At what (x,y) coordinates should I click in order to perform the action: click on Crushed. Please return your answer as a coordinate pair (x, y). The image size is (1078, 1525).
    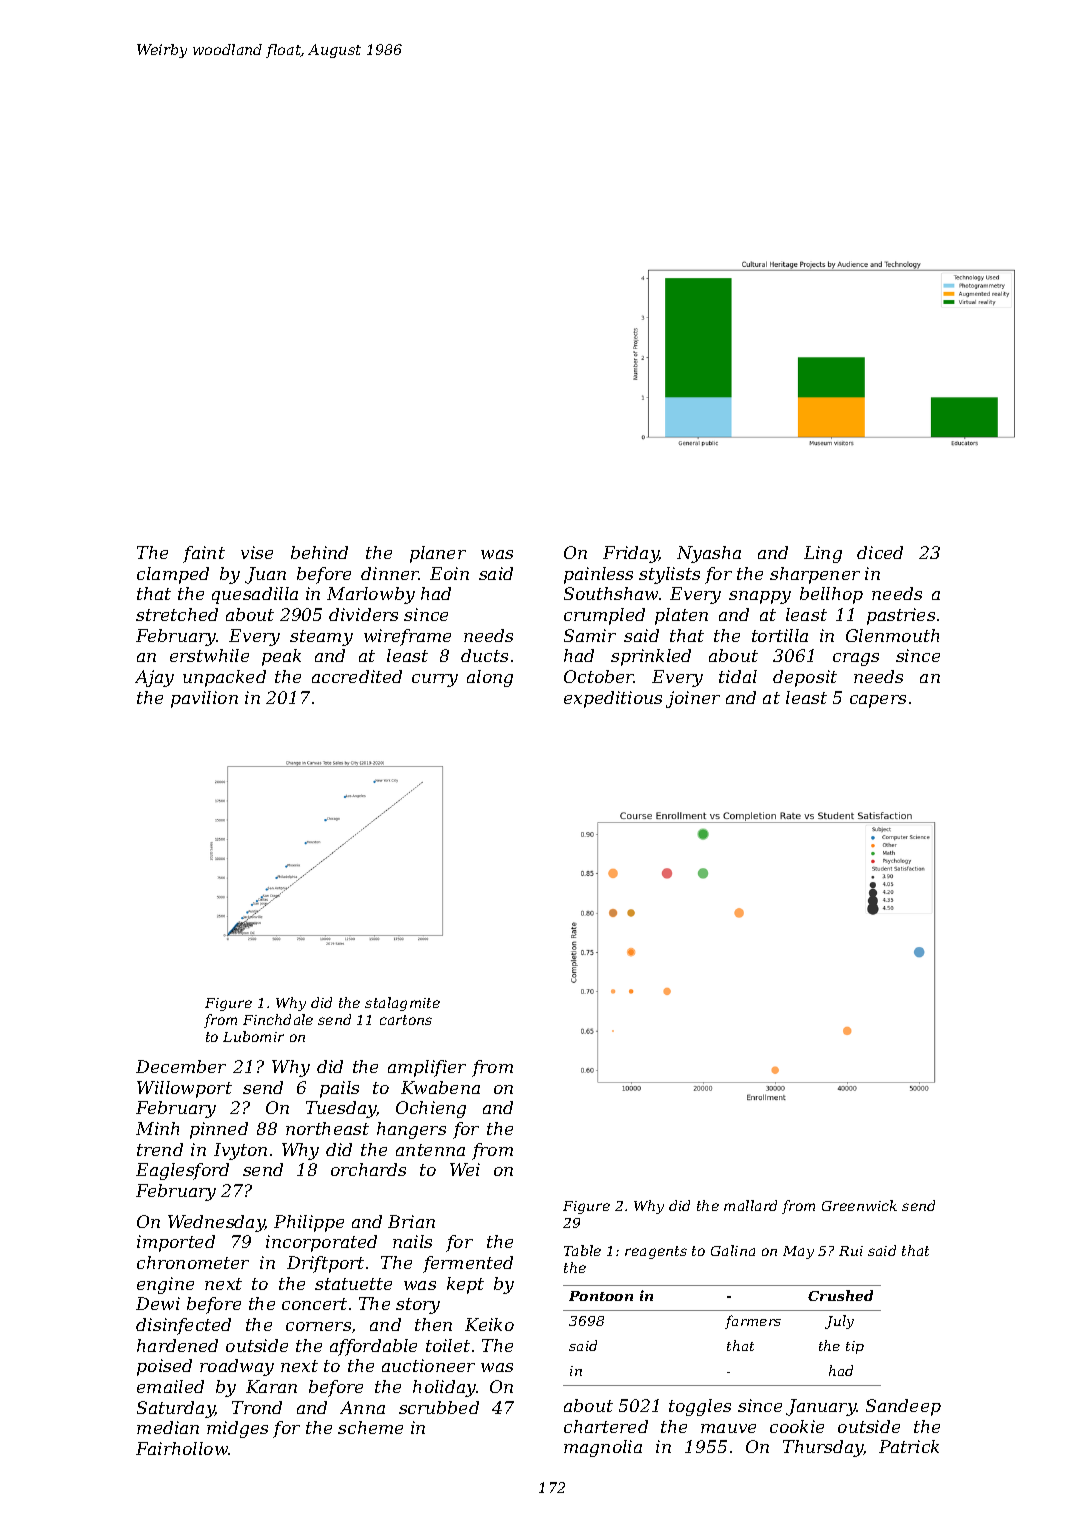
    Looking at the image, I should click on (840, 1295).
